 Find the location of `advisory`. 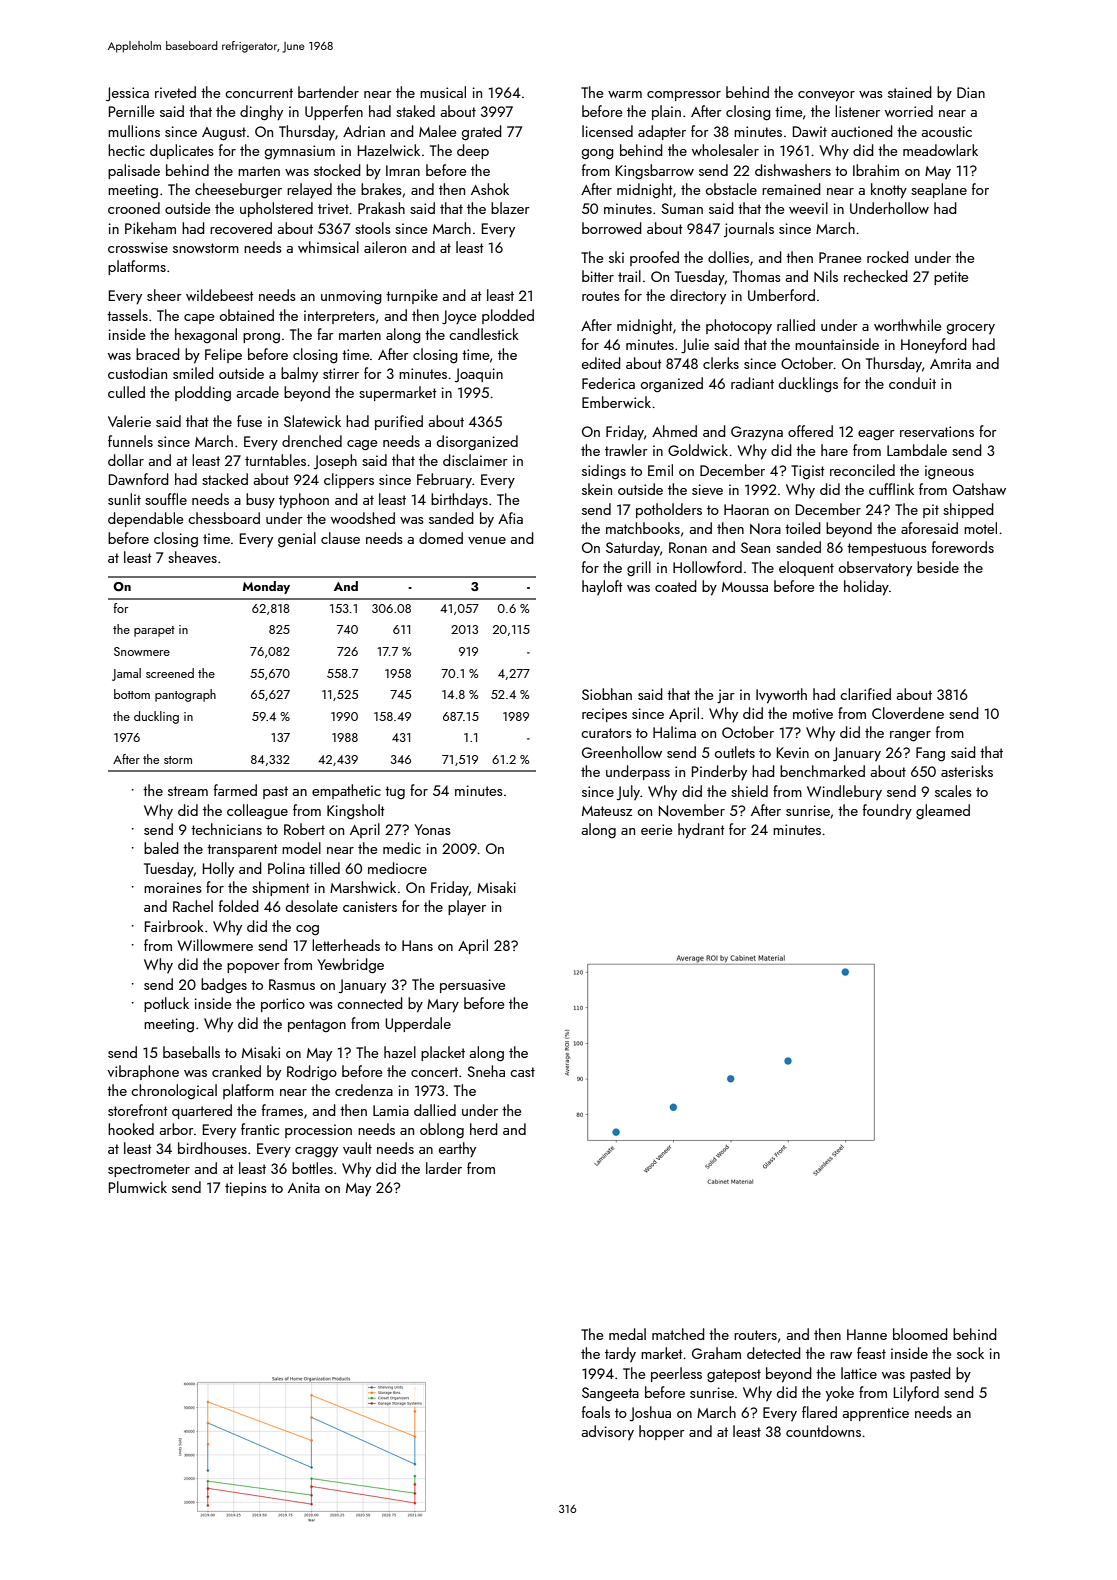

advisory is located at coordinates (607, 1432).
